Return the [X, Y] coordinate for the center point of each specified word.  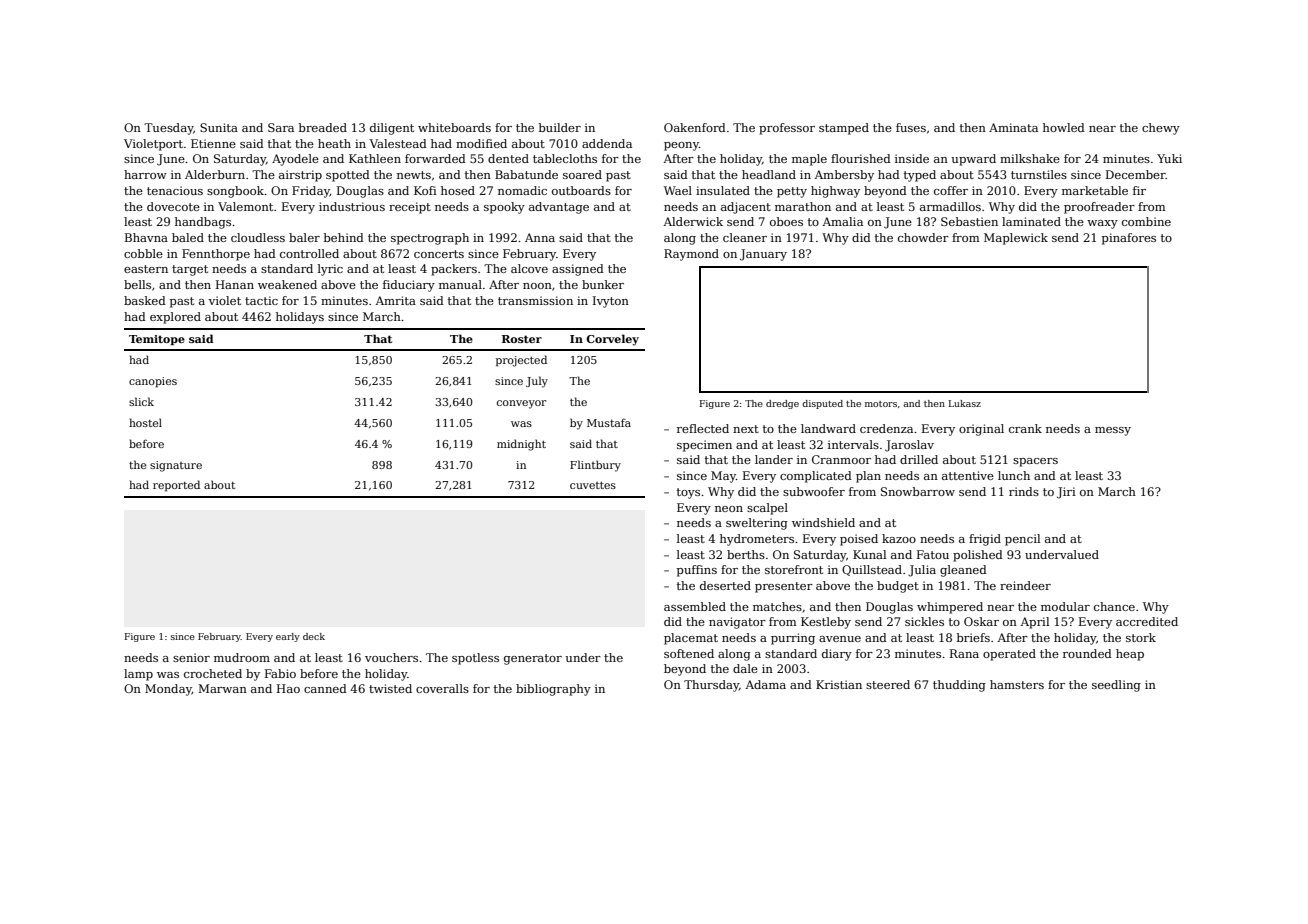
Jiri [1066, 493]
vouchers [391, 657]
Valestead [398, 143]
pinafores [1129, 239]
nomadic [522, 190]
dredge [782, 404]
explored [175, 318]
